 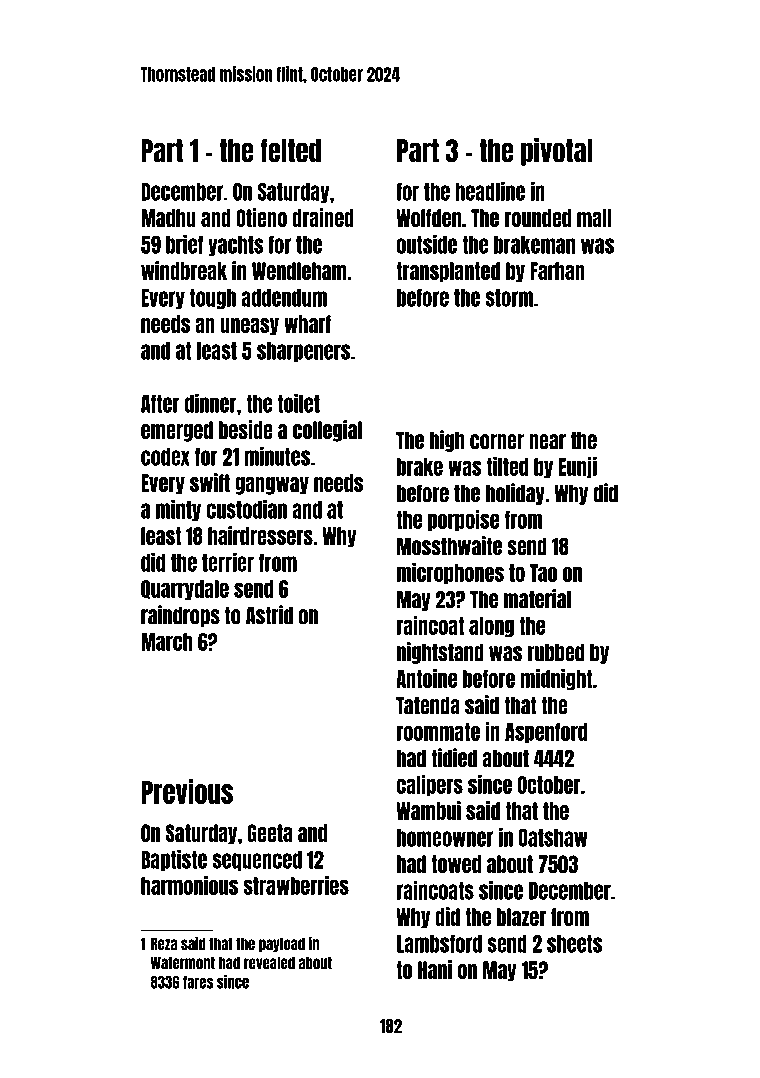 I want to click on Tao, so click(x=543, y=573).
